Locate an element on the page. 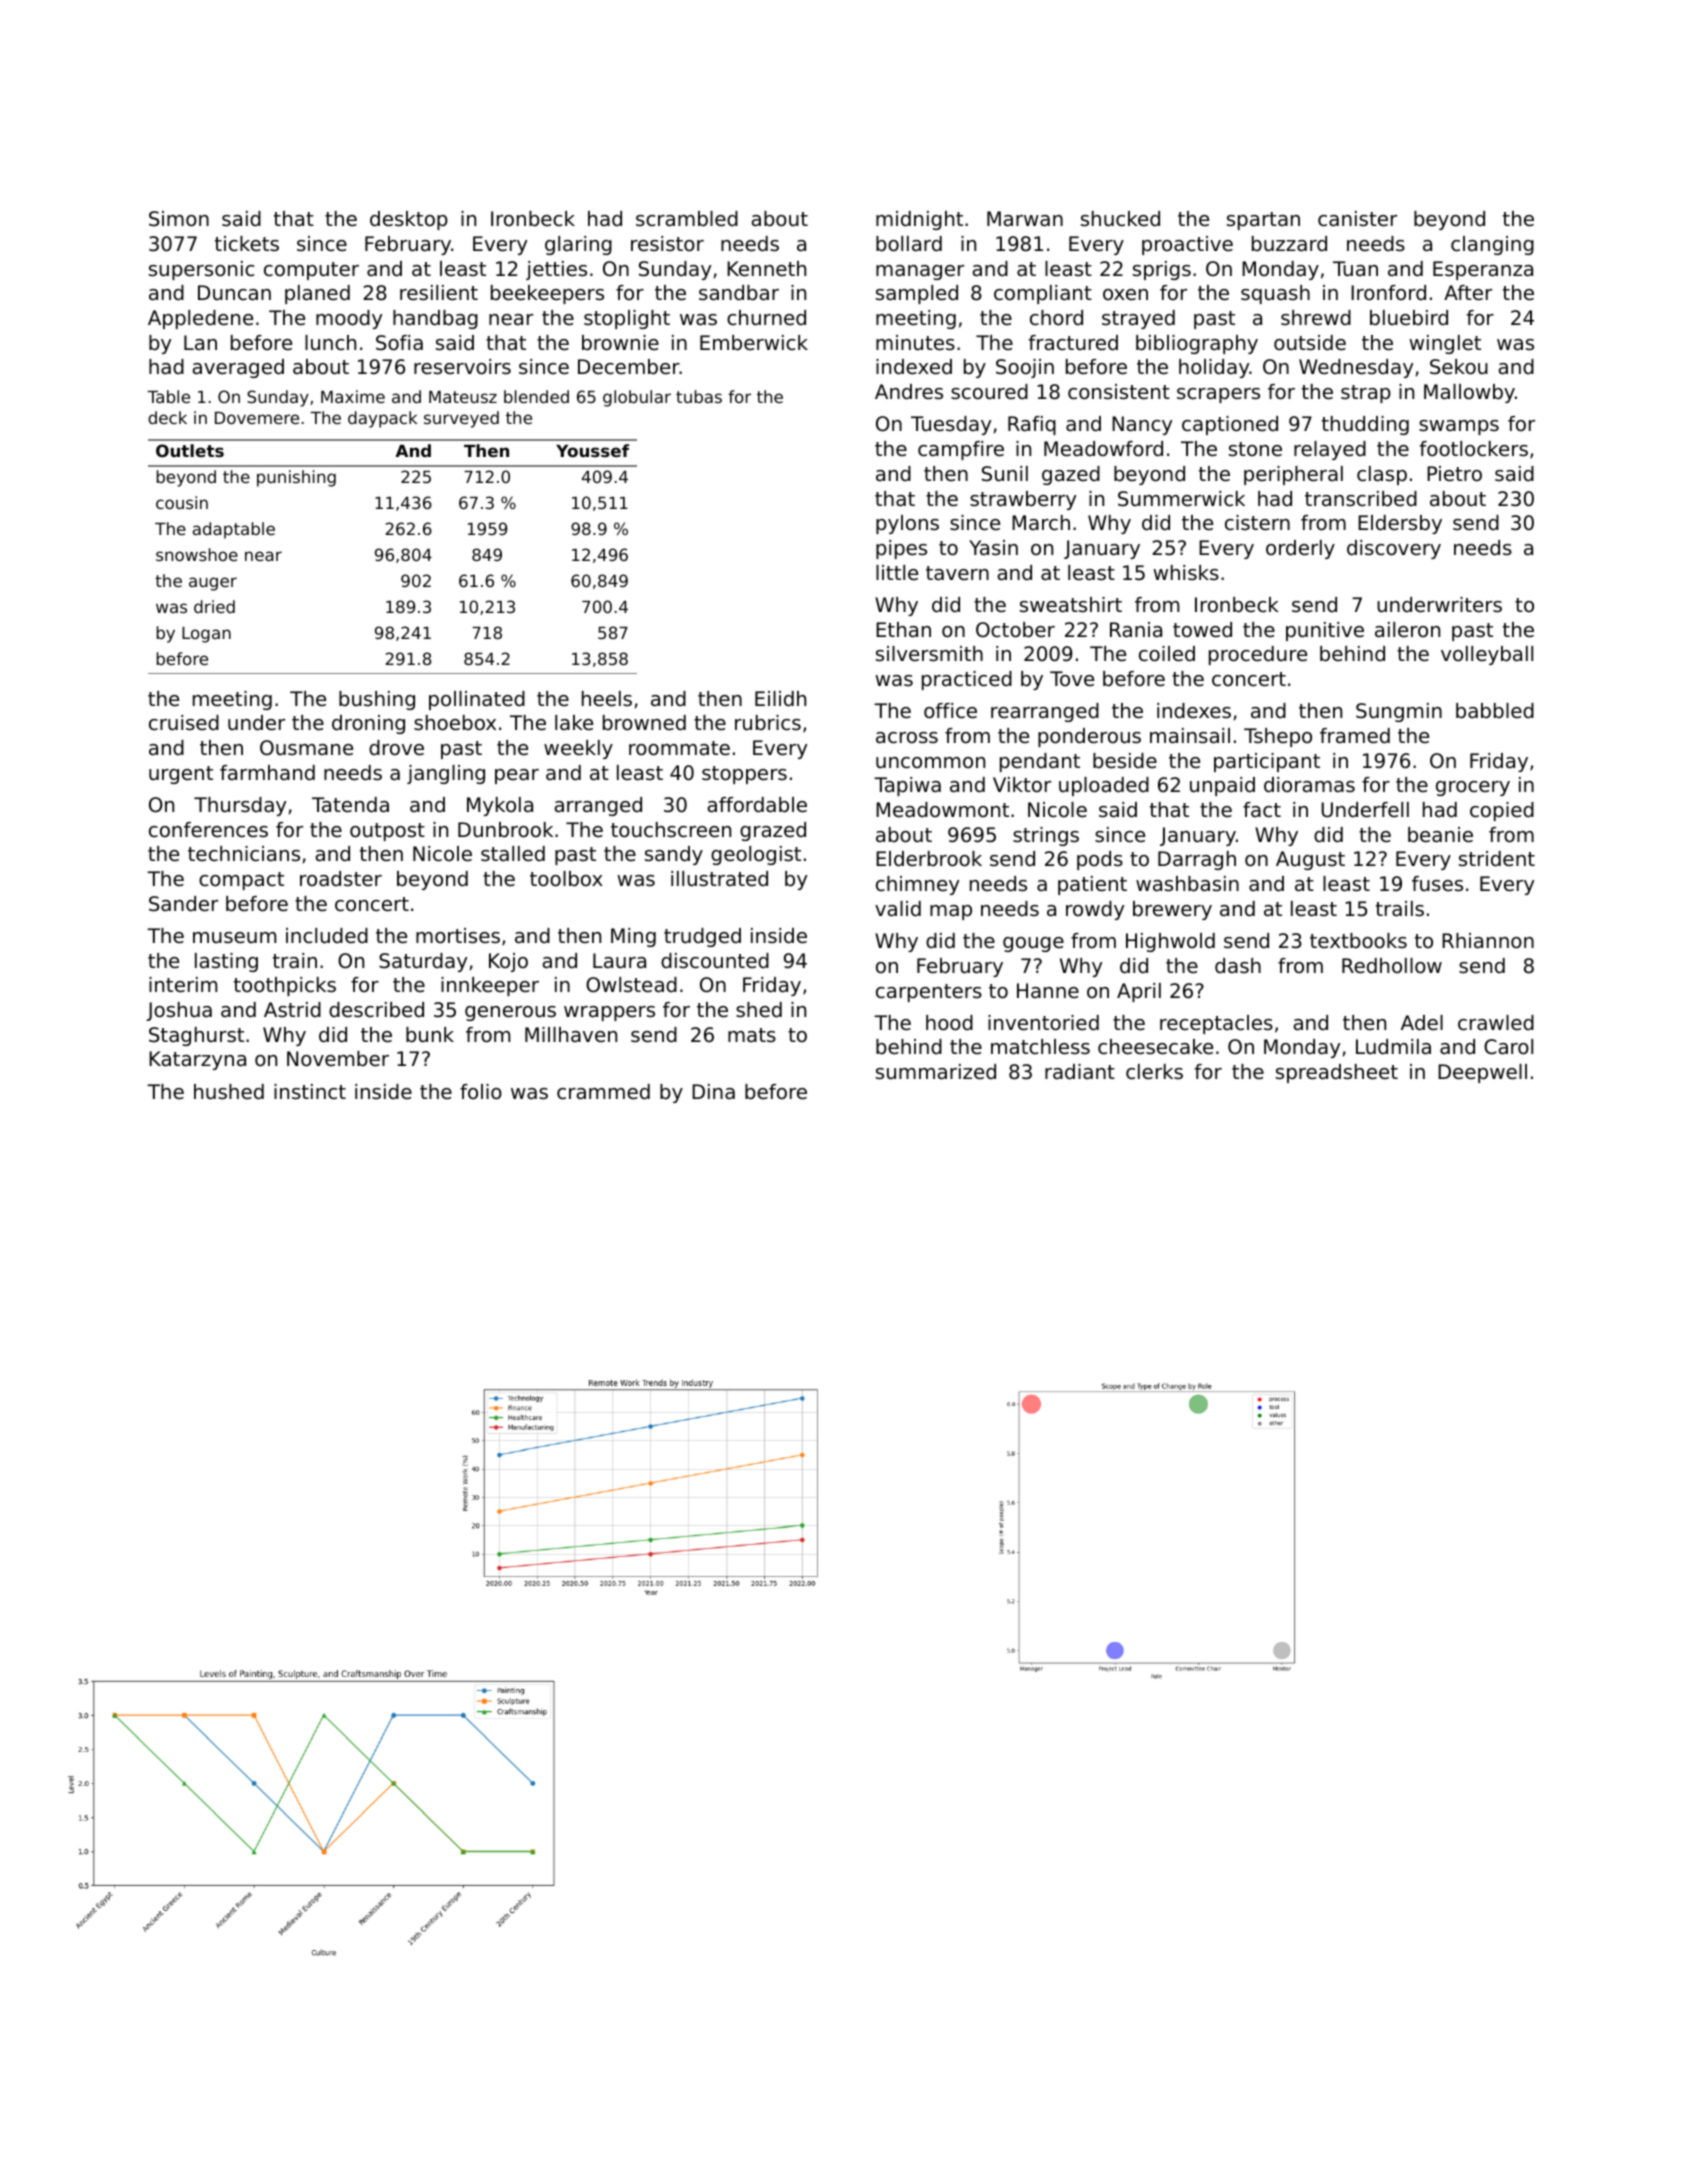  Summerwick is located at coordinates (1181, 499).
